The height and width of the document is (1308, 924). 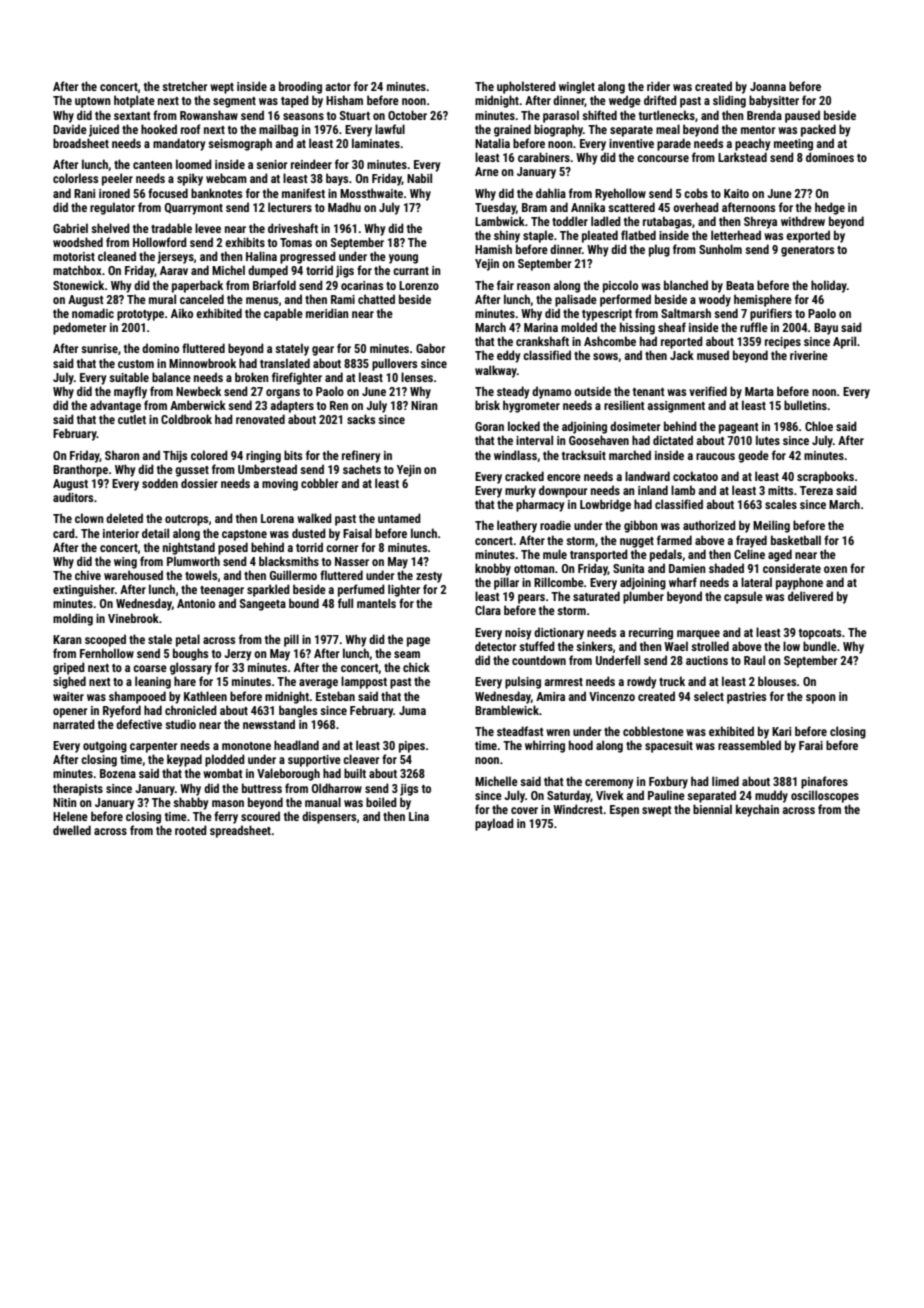 What do you see at coordinates (686, 285) in the document?
I see `blanched` at bounding box center [686, 285].
